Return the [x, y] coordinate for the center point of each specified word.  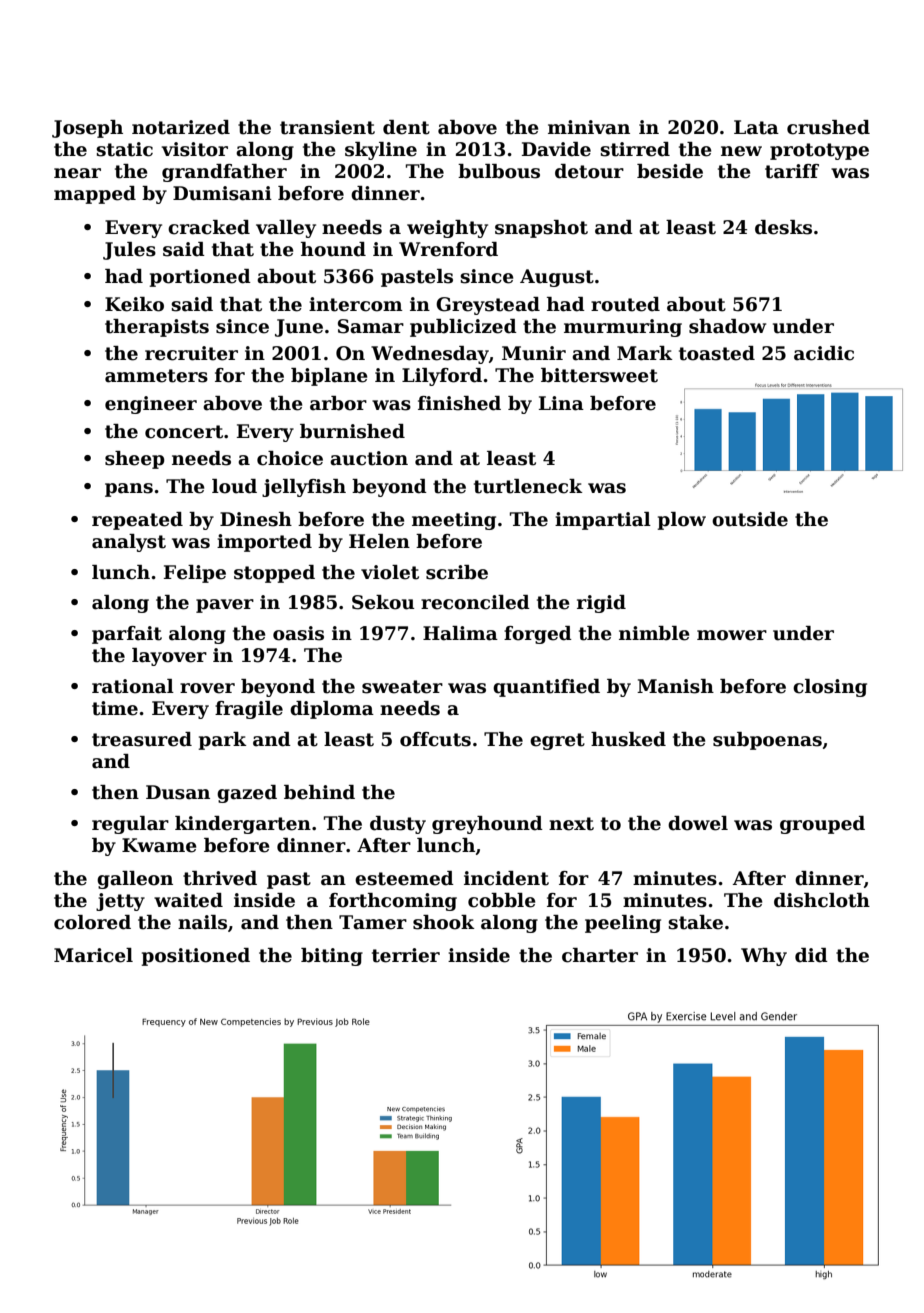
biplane [329, 377]
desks [783, 227]
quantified [546, 688]
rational [133, 686]
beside [670, 171]
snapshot [541, 229]
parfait [127, 635]
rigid [601, 604]
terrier [406, 955]
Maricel [93, 955]
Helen [379, 541]
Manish [675, 686]
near [77, 173]
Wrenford [448, 249]
